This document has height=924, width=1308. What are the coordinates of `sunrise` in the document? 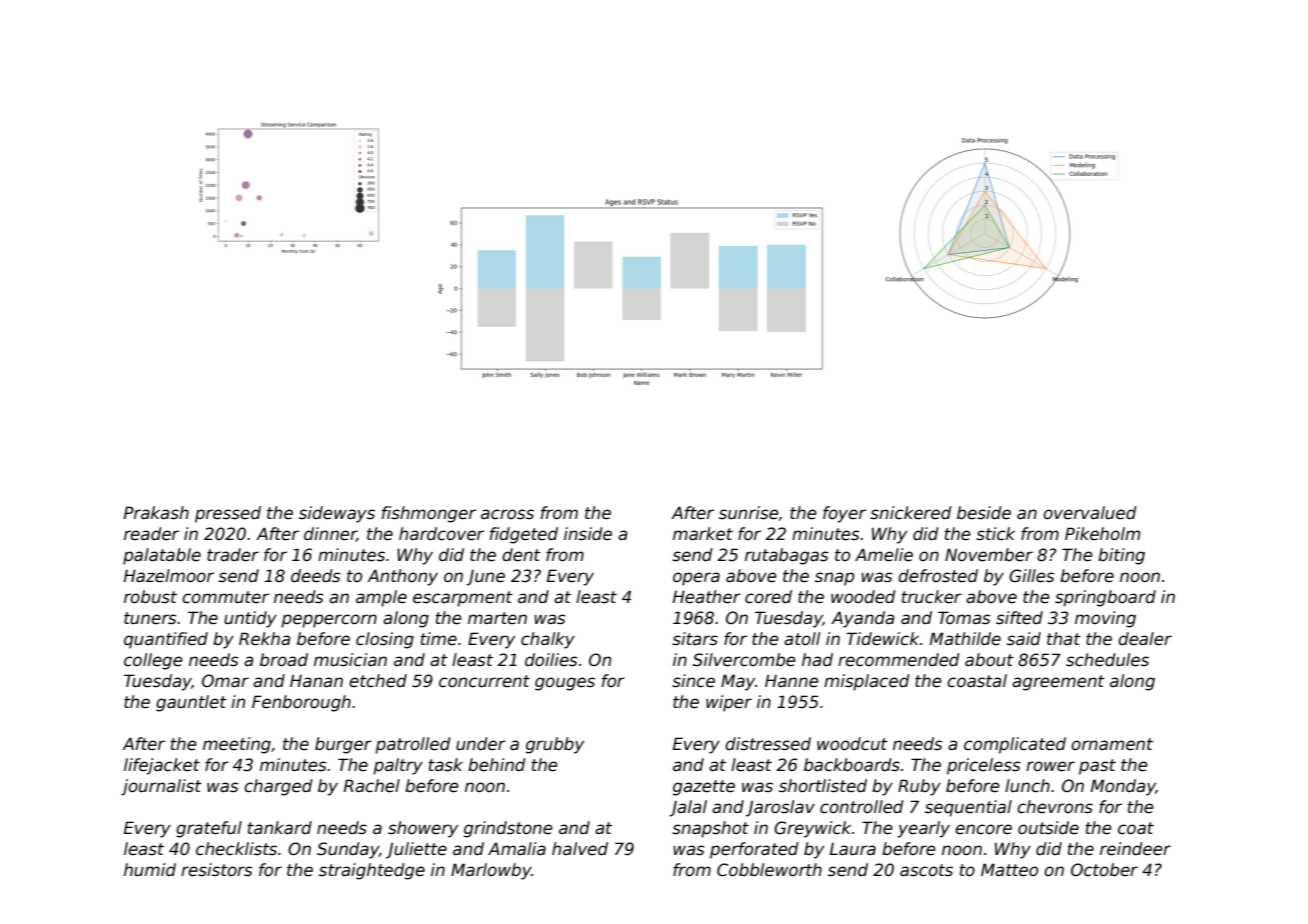 It's located at (749, 513).
